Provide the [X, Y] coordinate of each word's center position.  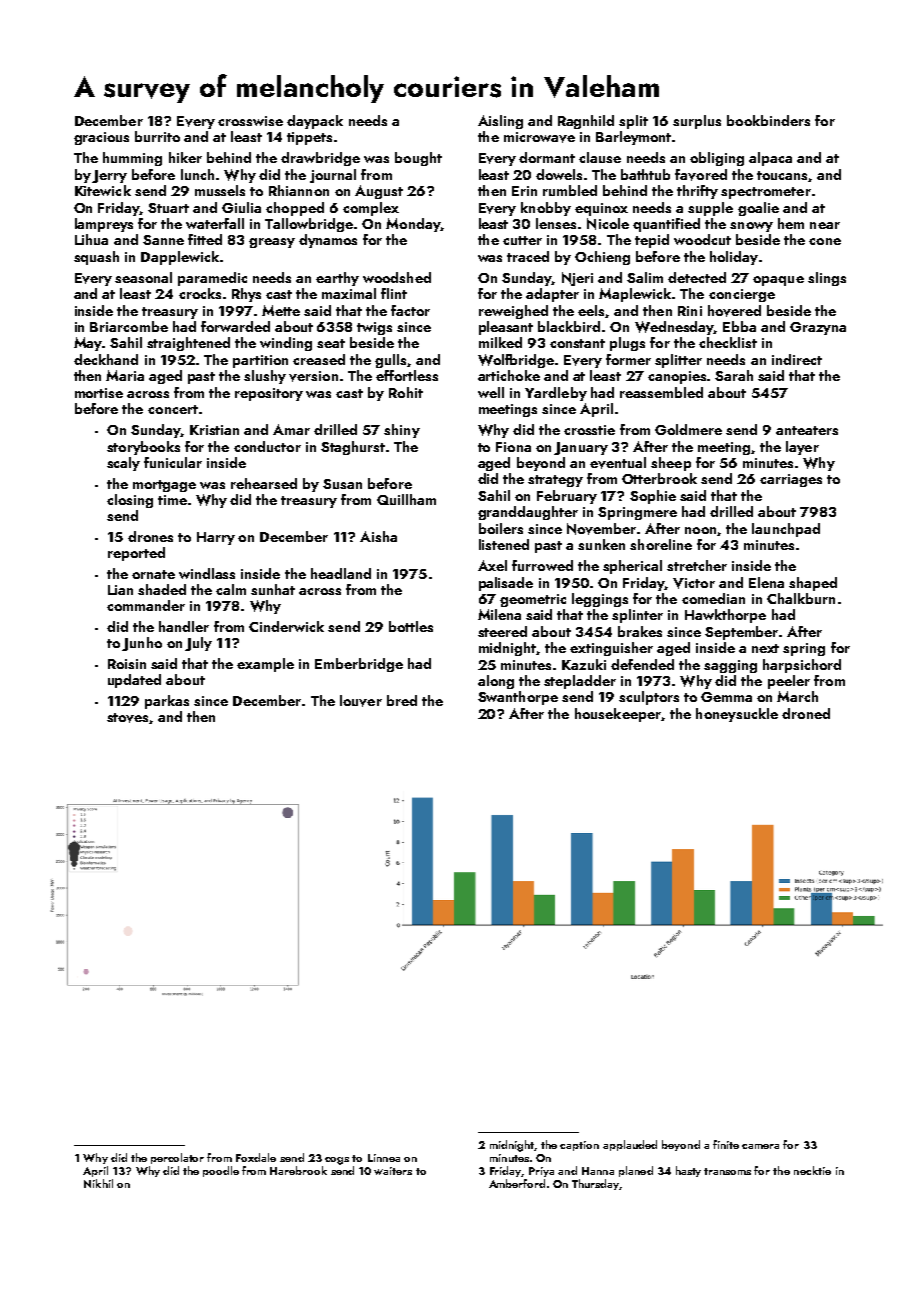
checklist [728, 342]
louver [361, 701]
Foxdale [256, 1157]
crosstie [589, 430]
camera [760, 1146]
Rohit [406, 392]
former [628, 359]
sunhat [273, 589]
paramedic [212, 279]
